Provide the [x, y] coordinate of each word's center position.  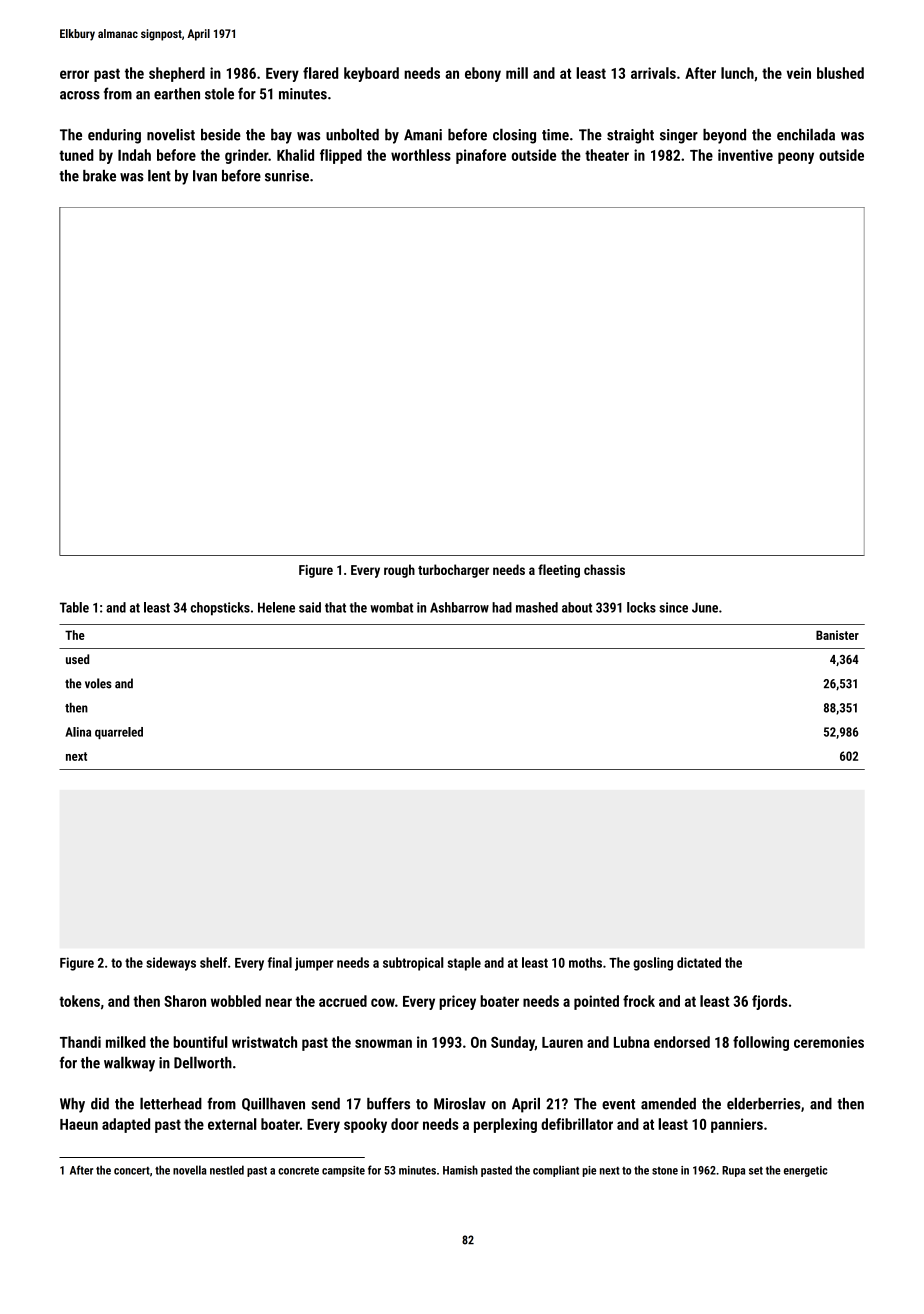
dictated [699, 962]
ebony [483, 74]
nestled [227, 1170]
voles [98, 683]
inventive [745, 155]
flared [320, 73]
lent [159, 175]
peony [796, 158]
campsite [343, 1171]
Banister [837, 635]
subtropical [413, 964]
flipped [341, 156]
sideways [171, 964]
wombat [391, 607]
